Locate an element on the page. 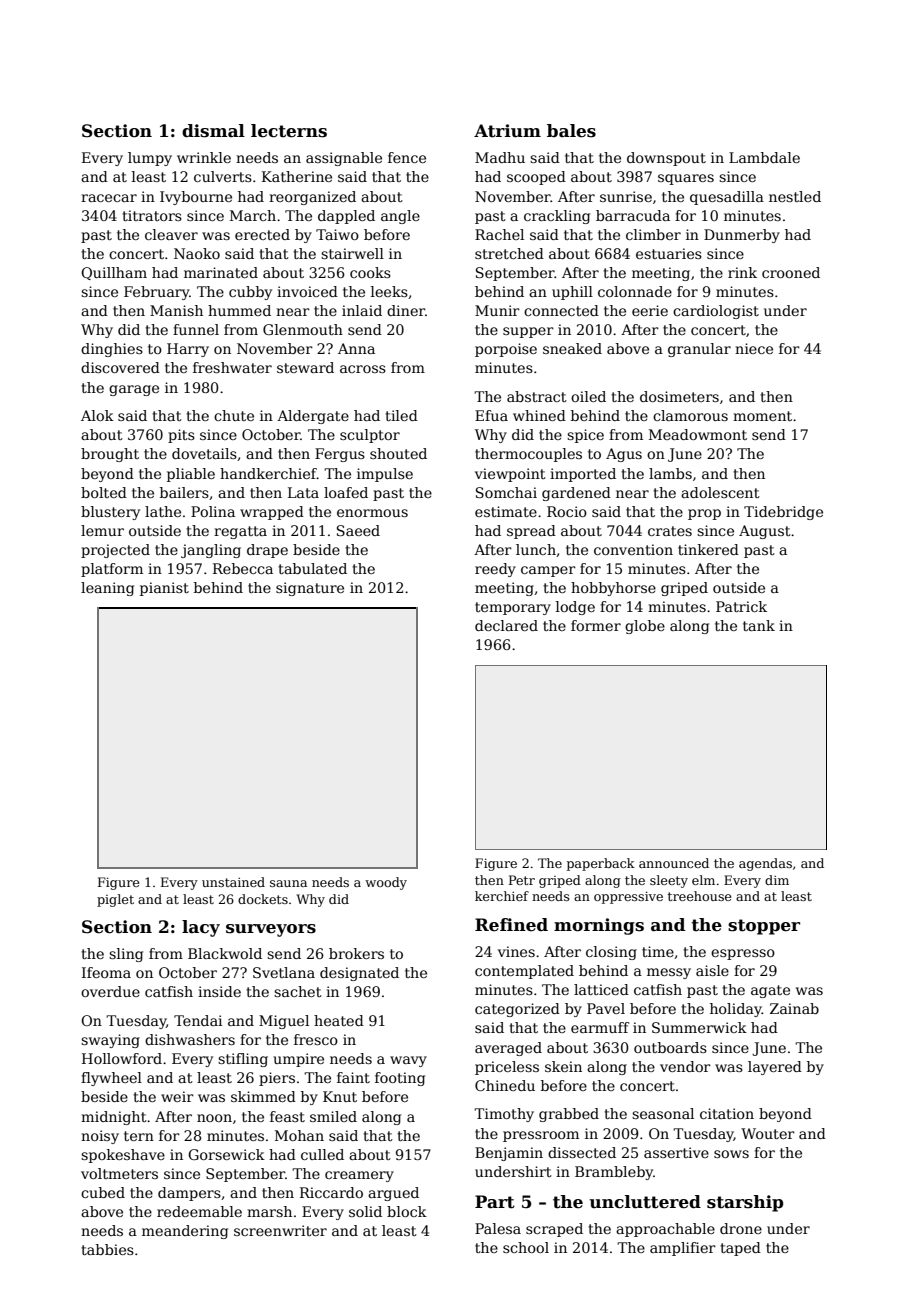 This page has width=908, height=1316. Lambdale is located at coordinates (764, 157).
